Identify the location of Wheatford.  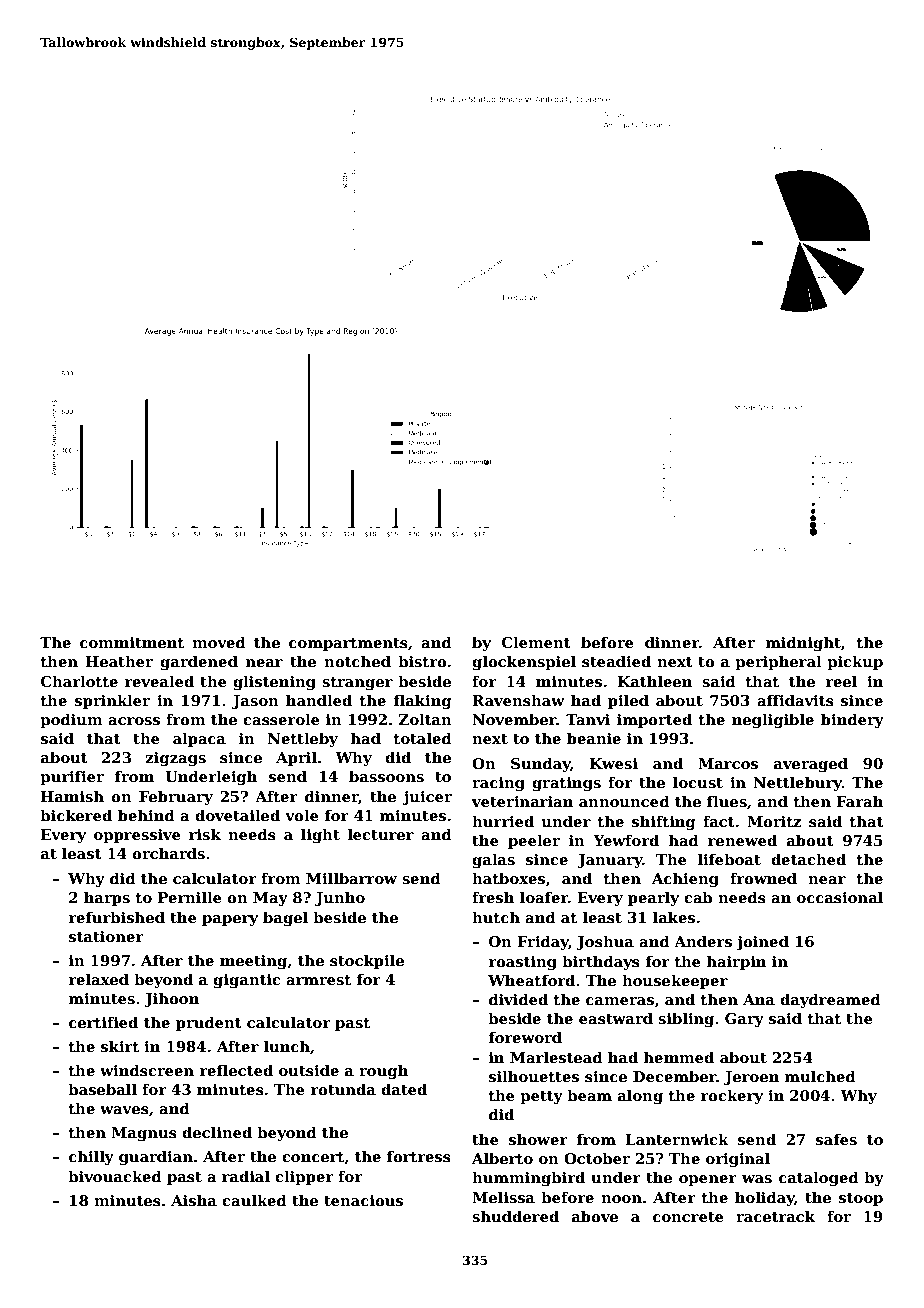
(531, 980).
